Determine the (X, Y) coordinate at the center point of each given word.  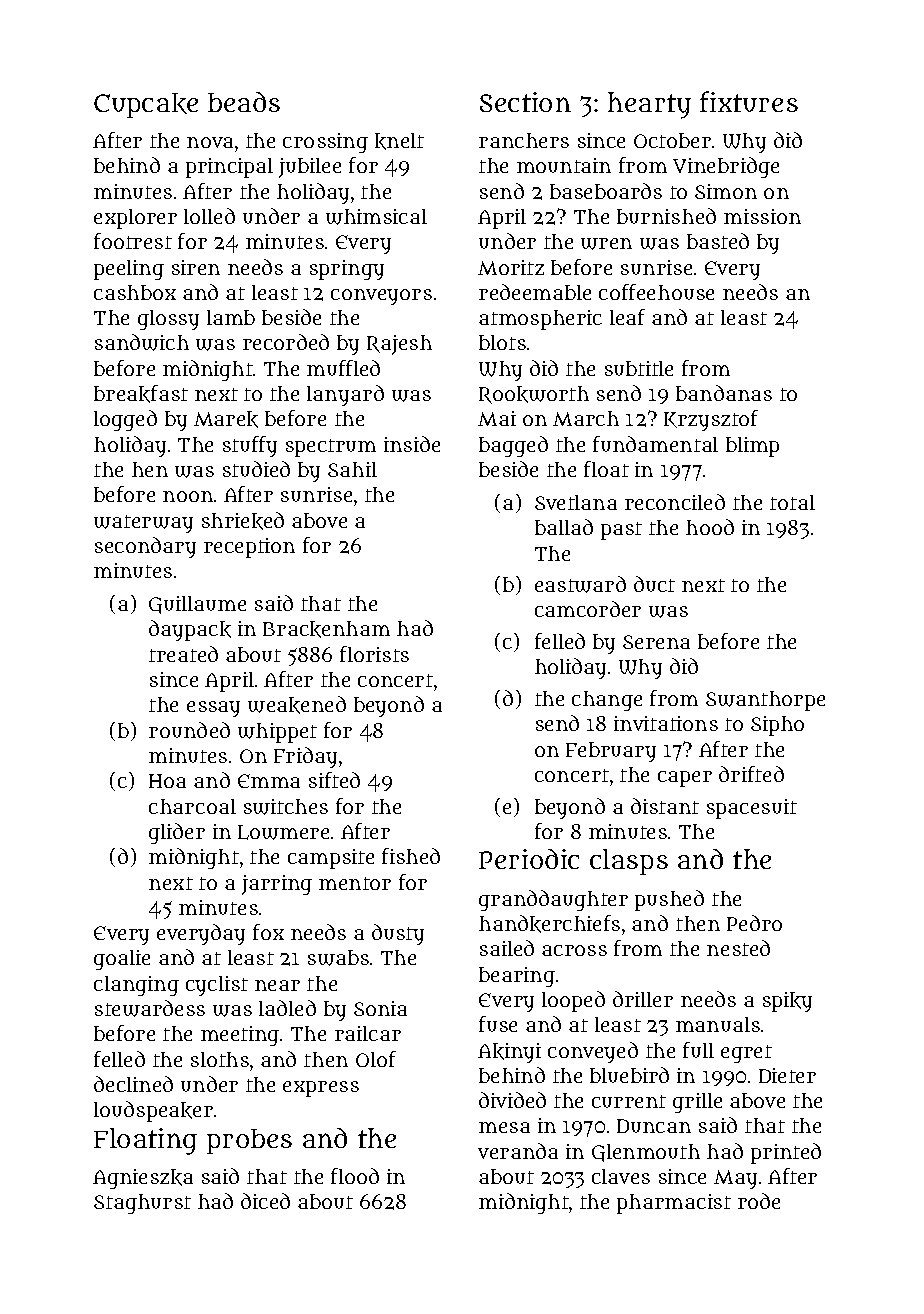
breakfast (141, 394)
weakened (297, 705)
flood (355, 1176)
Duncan (654, 1126)
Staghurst (142, 1204)
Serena (656, 642)
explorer (135, 219)
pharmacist (674, 1204)
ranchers (524, 140)
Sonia (380, 1008)
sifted (334, 780)
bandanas (724, 393)
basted (718, 241)
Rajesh (399, 345)
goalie (122, 960)
